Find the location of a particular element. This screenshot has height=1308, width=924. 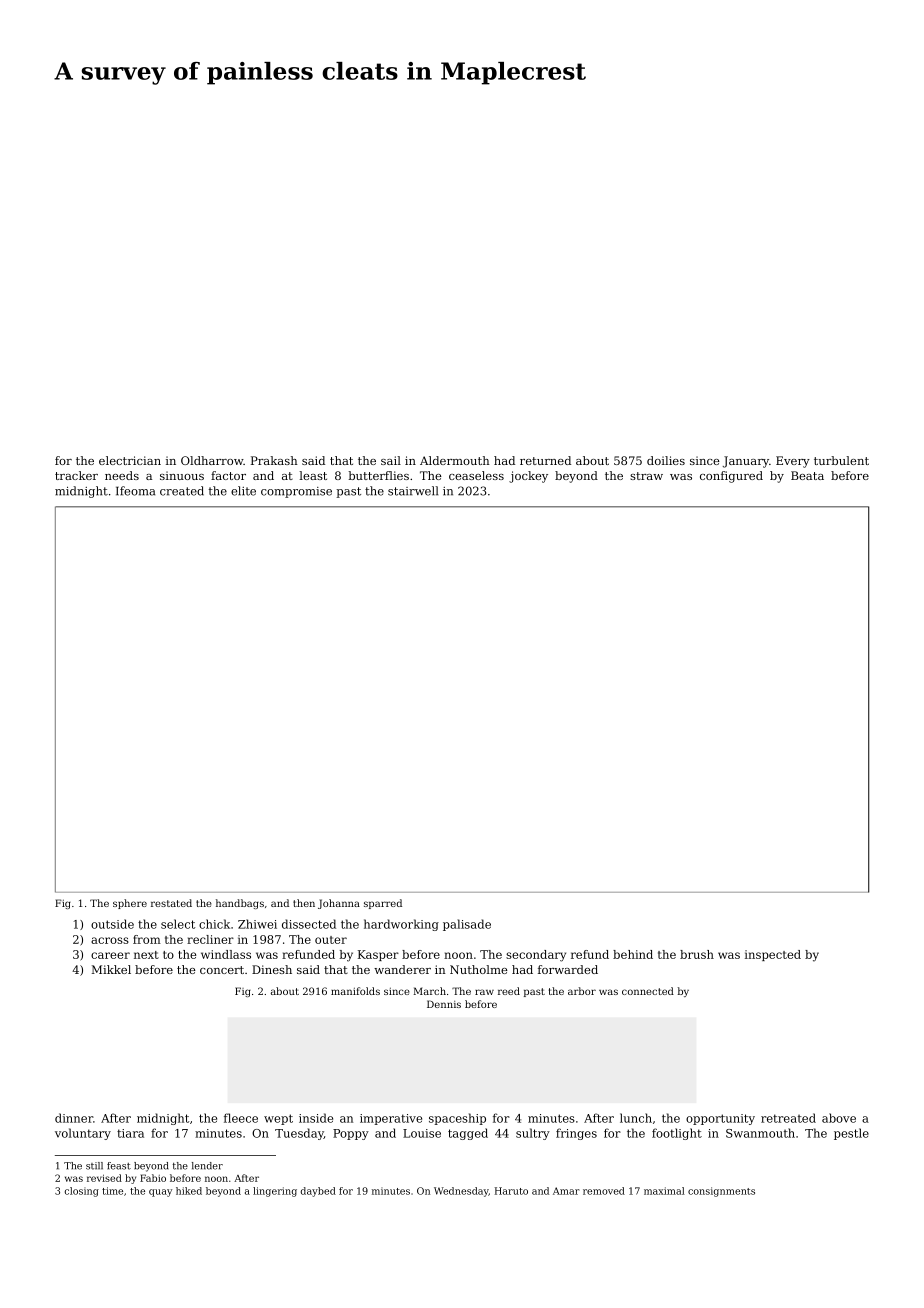

electrician is located at coordinates (130, 460).
